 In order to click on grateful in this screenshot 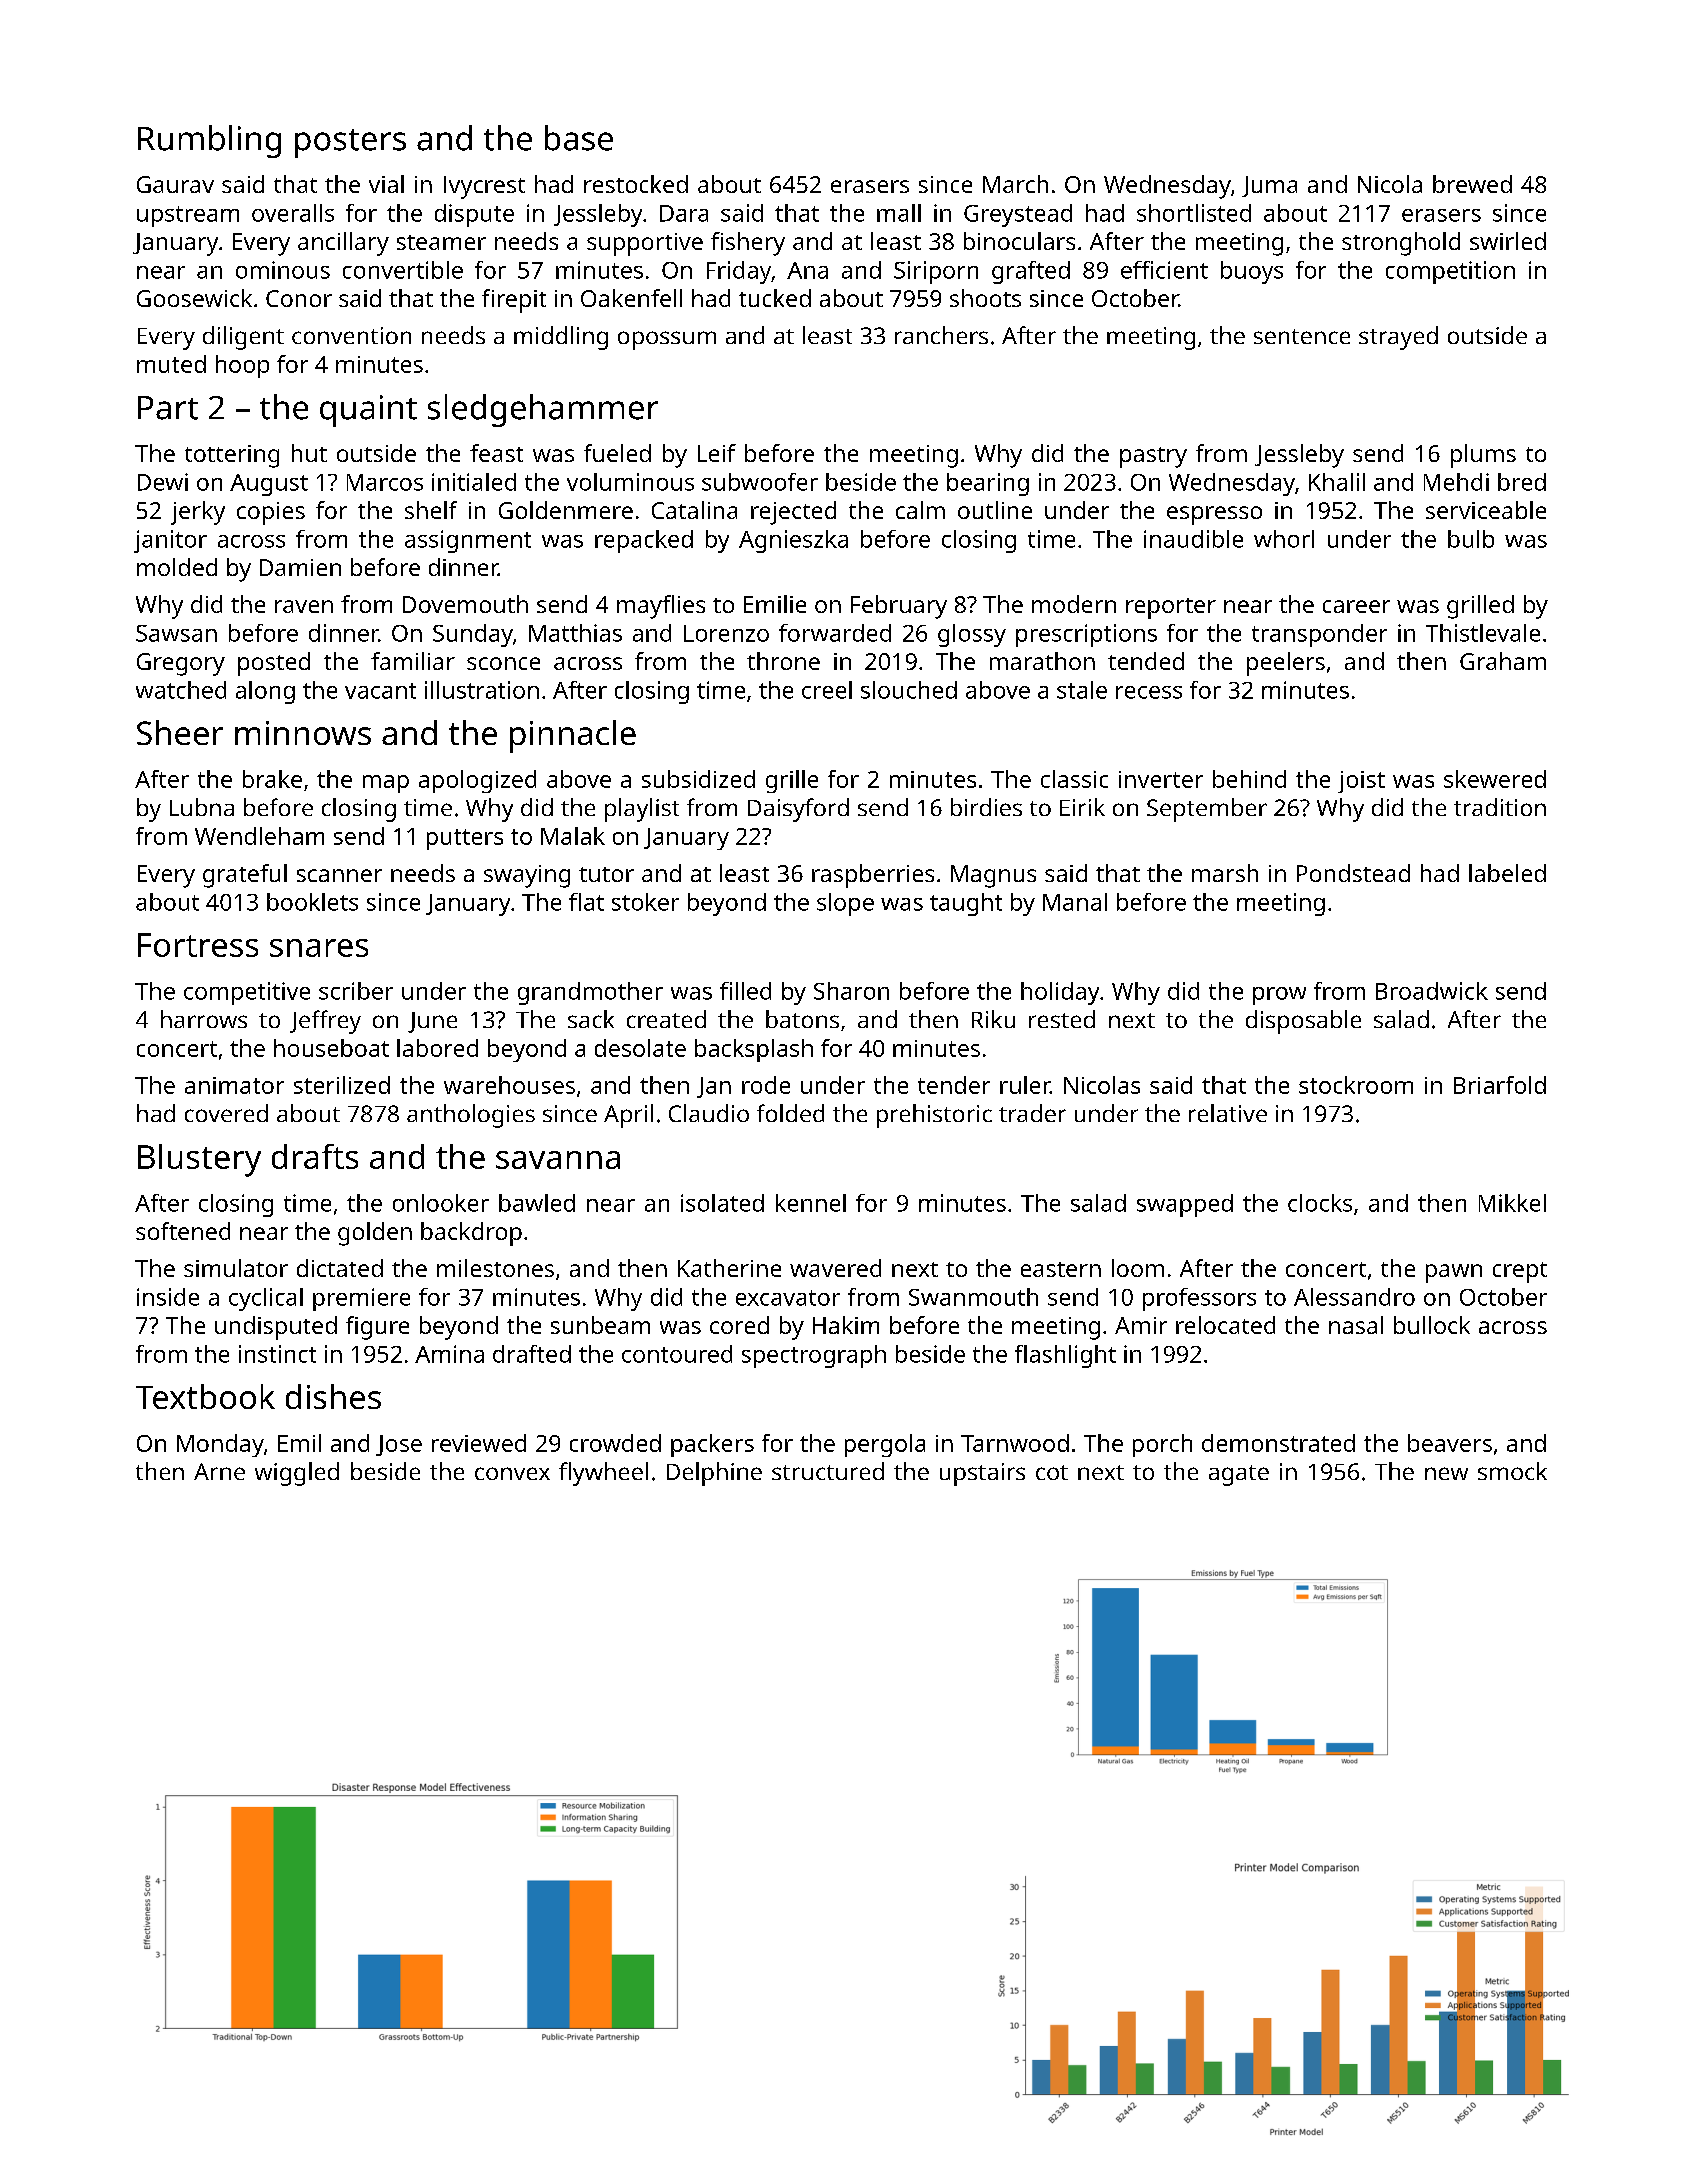, I will do `click(245, 876)`.
